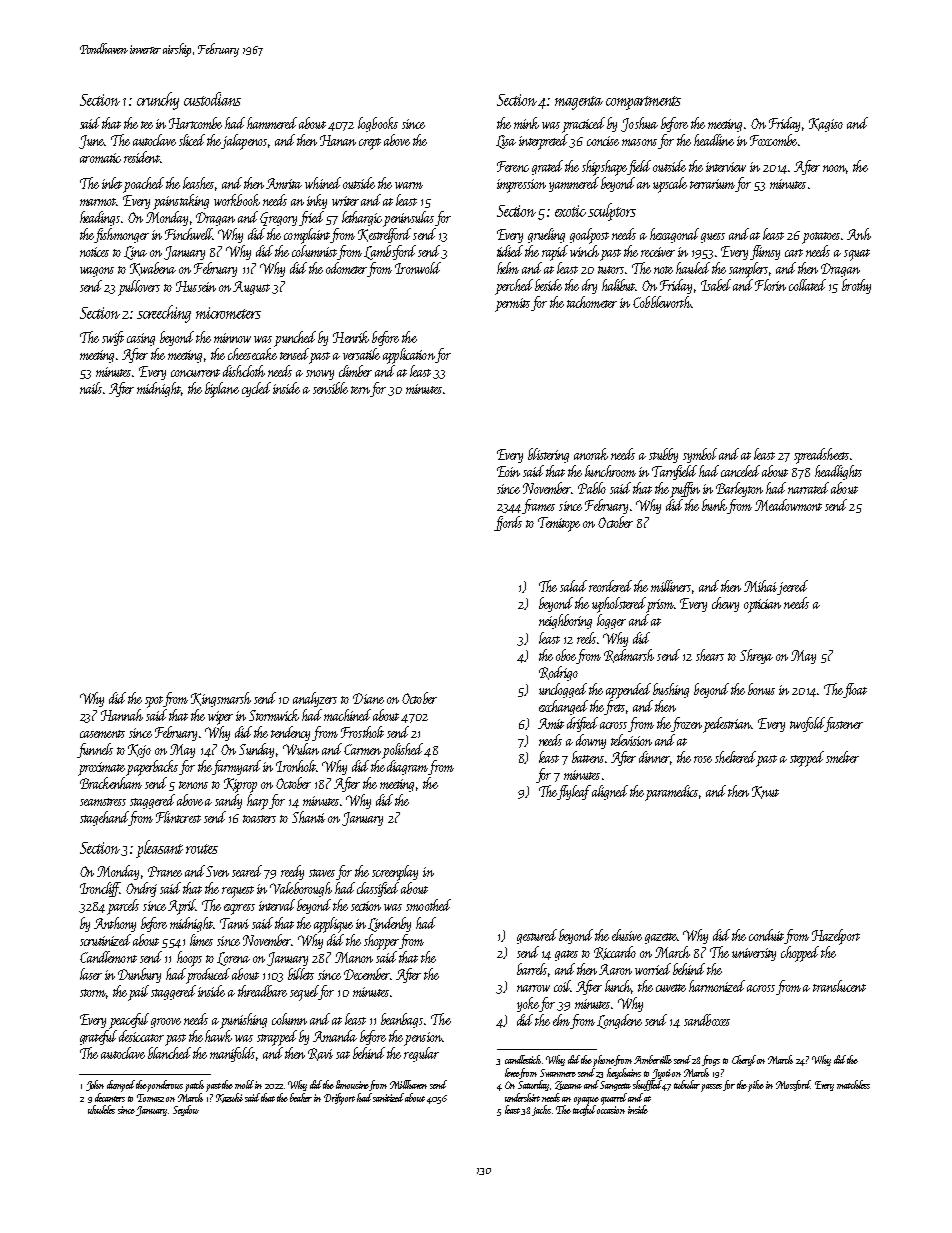 The width and height of the image is (952, 1233). What do you see at coordinates (91, 388) in the image?
I see `nails` at bounding box center [91, 388].
